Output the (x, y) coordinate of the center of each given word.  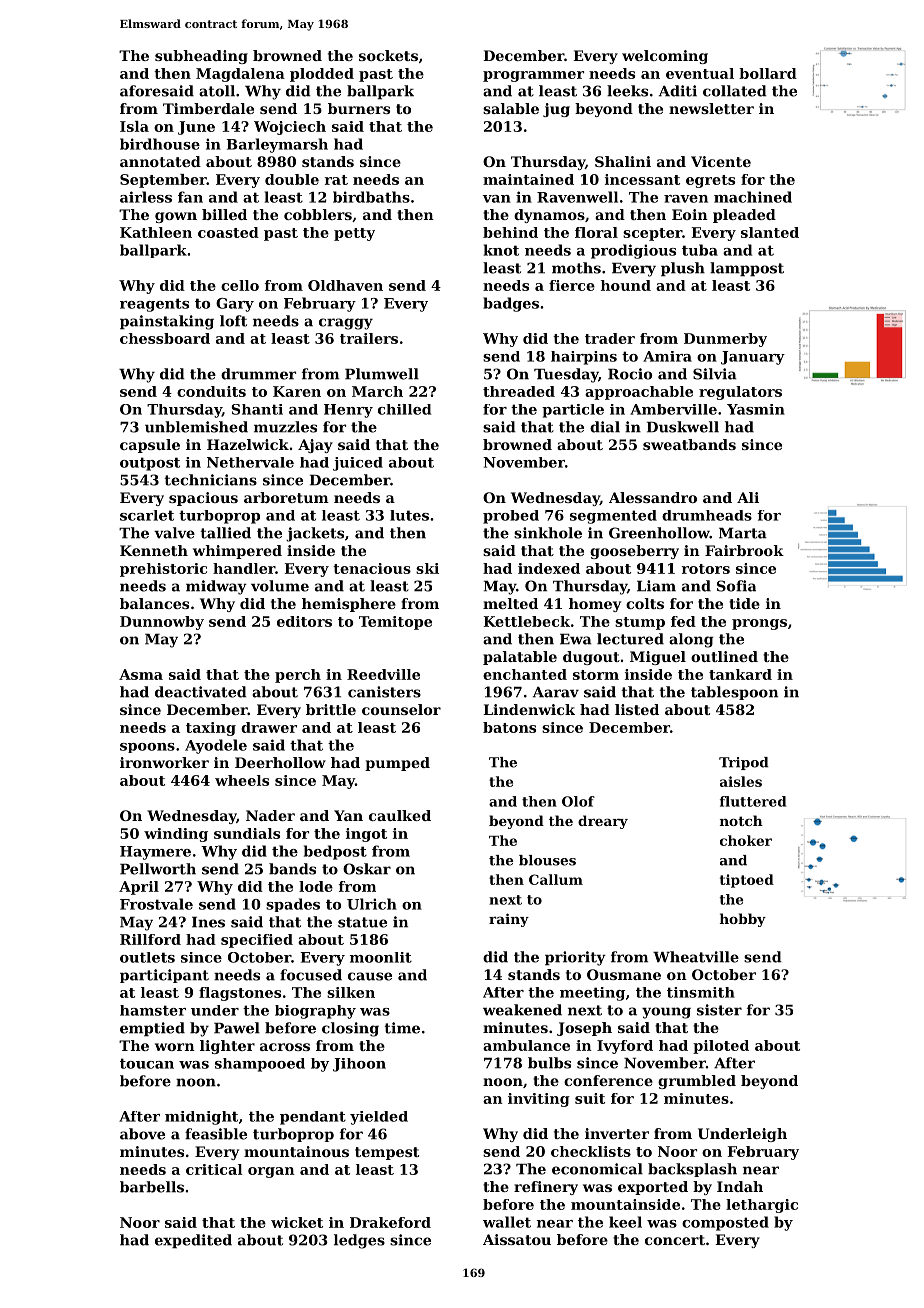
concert (675, 1240)
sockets (388, 55)
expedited (193, 1241)
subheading (201, 57)
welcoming (665, 57)
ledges (359, 1241)
